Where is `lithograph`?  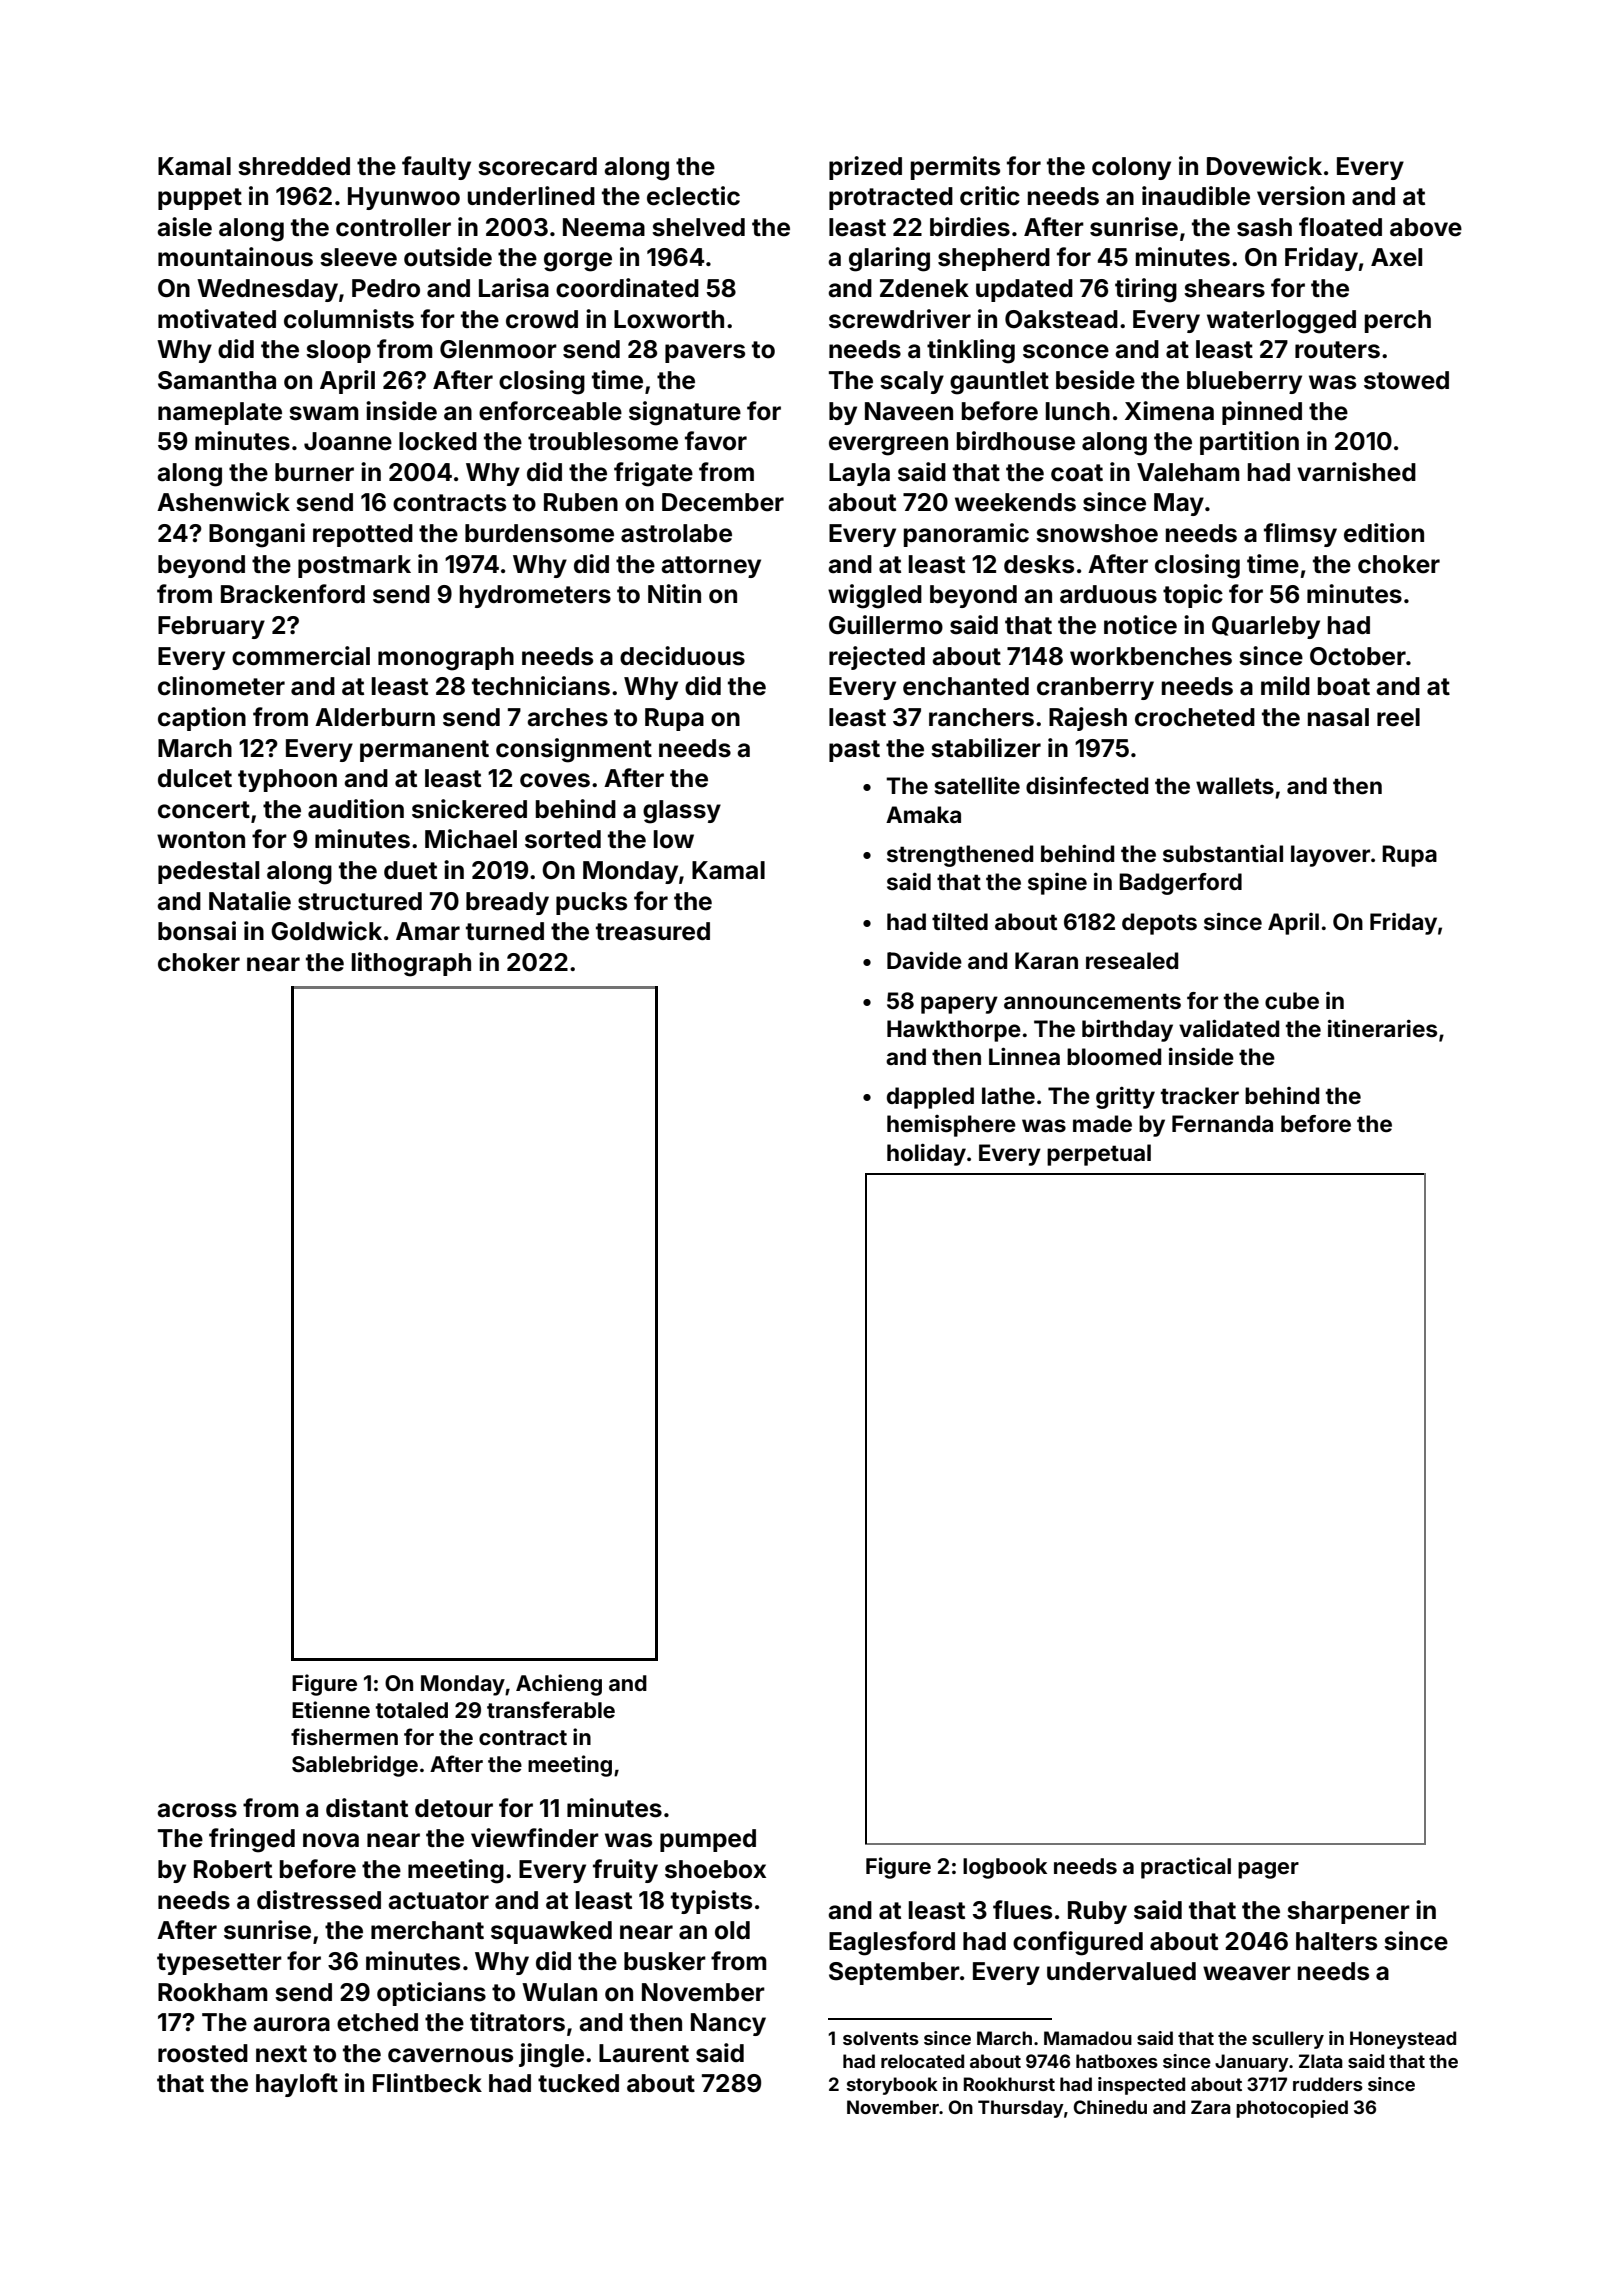
lithograph is located at coordinates (411, 964).
